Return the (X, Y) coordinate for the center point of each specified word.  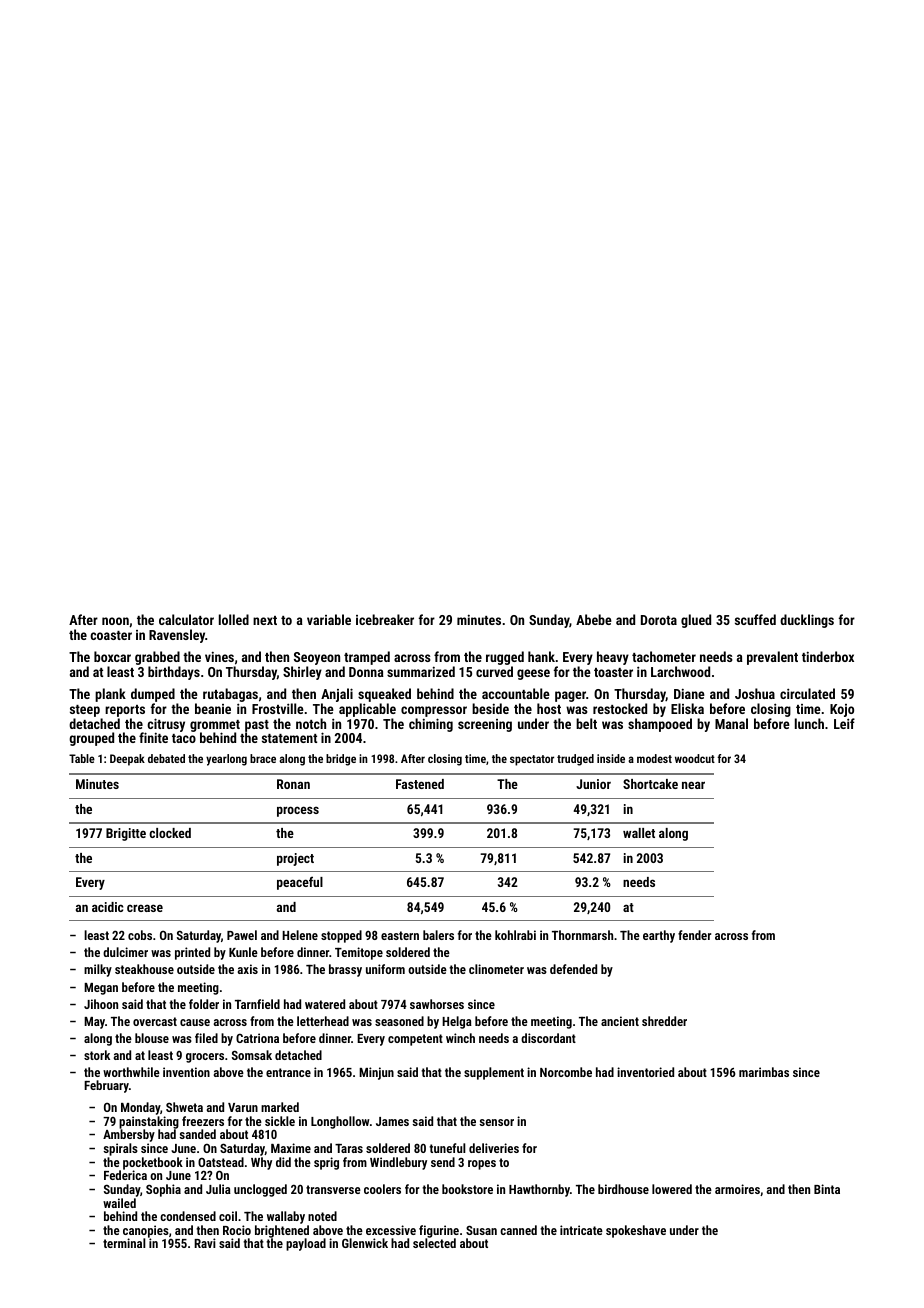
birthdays (174, 673)
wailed (119, 1203)
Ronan (293, 784)
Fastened (420, 784)
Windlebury (398, 1163)
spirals (120, 1149)
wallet (639, 833)
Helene (300, 935)
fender (694, 935)
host (549, 708)
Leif (844, 723)
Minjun (376, 1073)
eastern (400, 935)
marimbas (764, 1072)
